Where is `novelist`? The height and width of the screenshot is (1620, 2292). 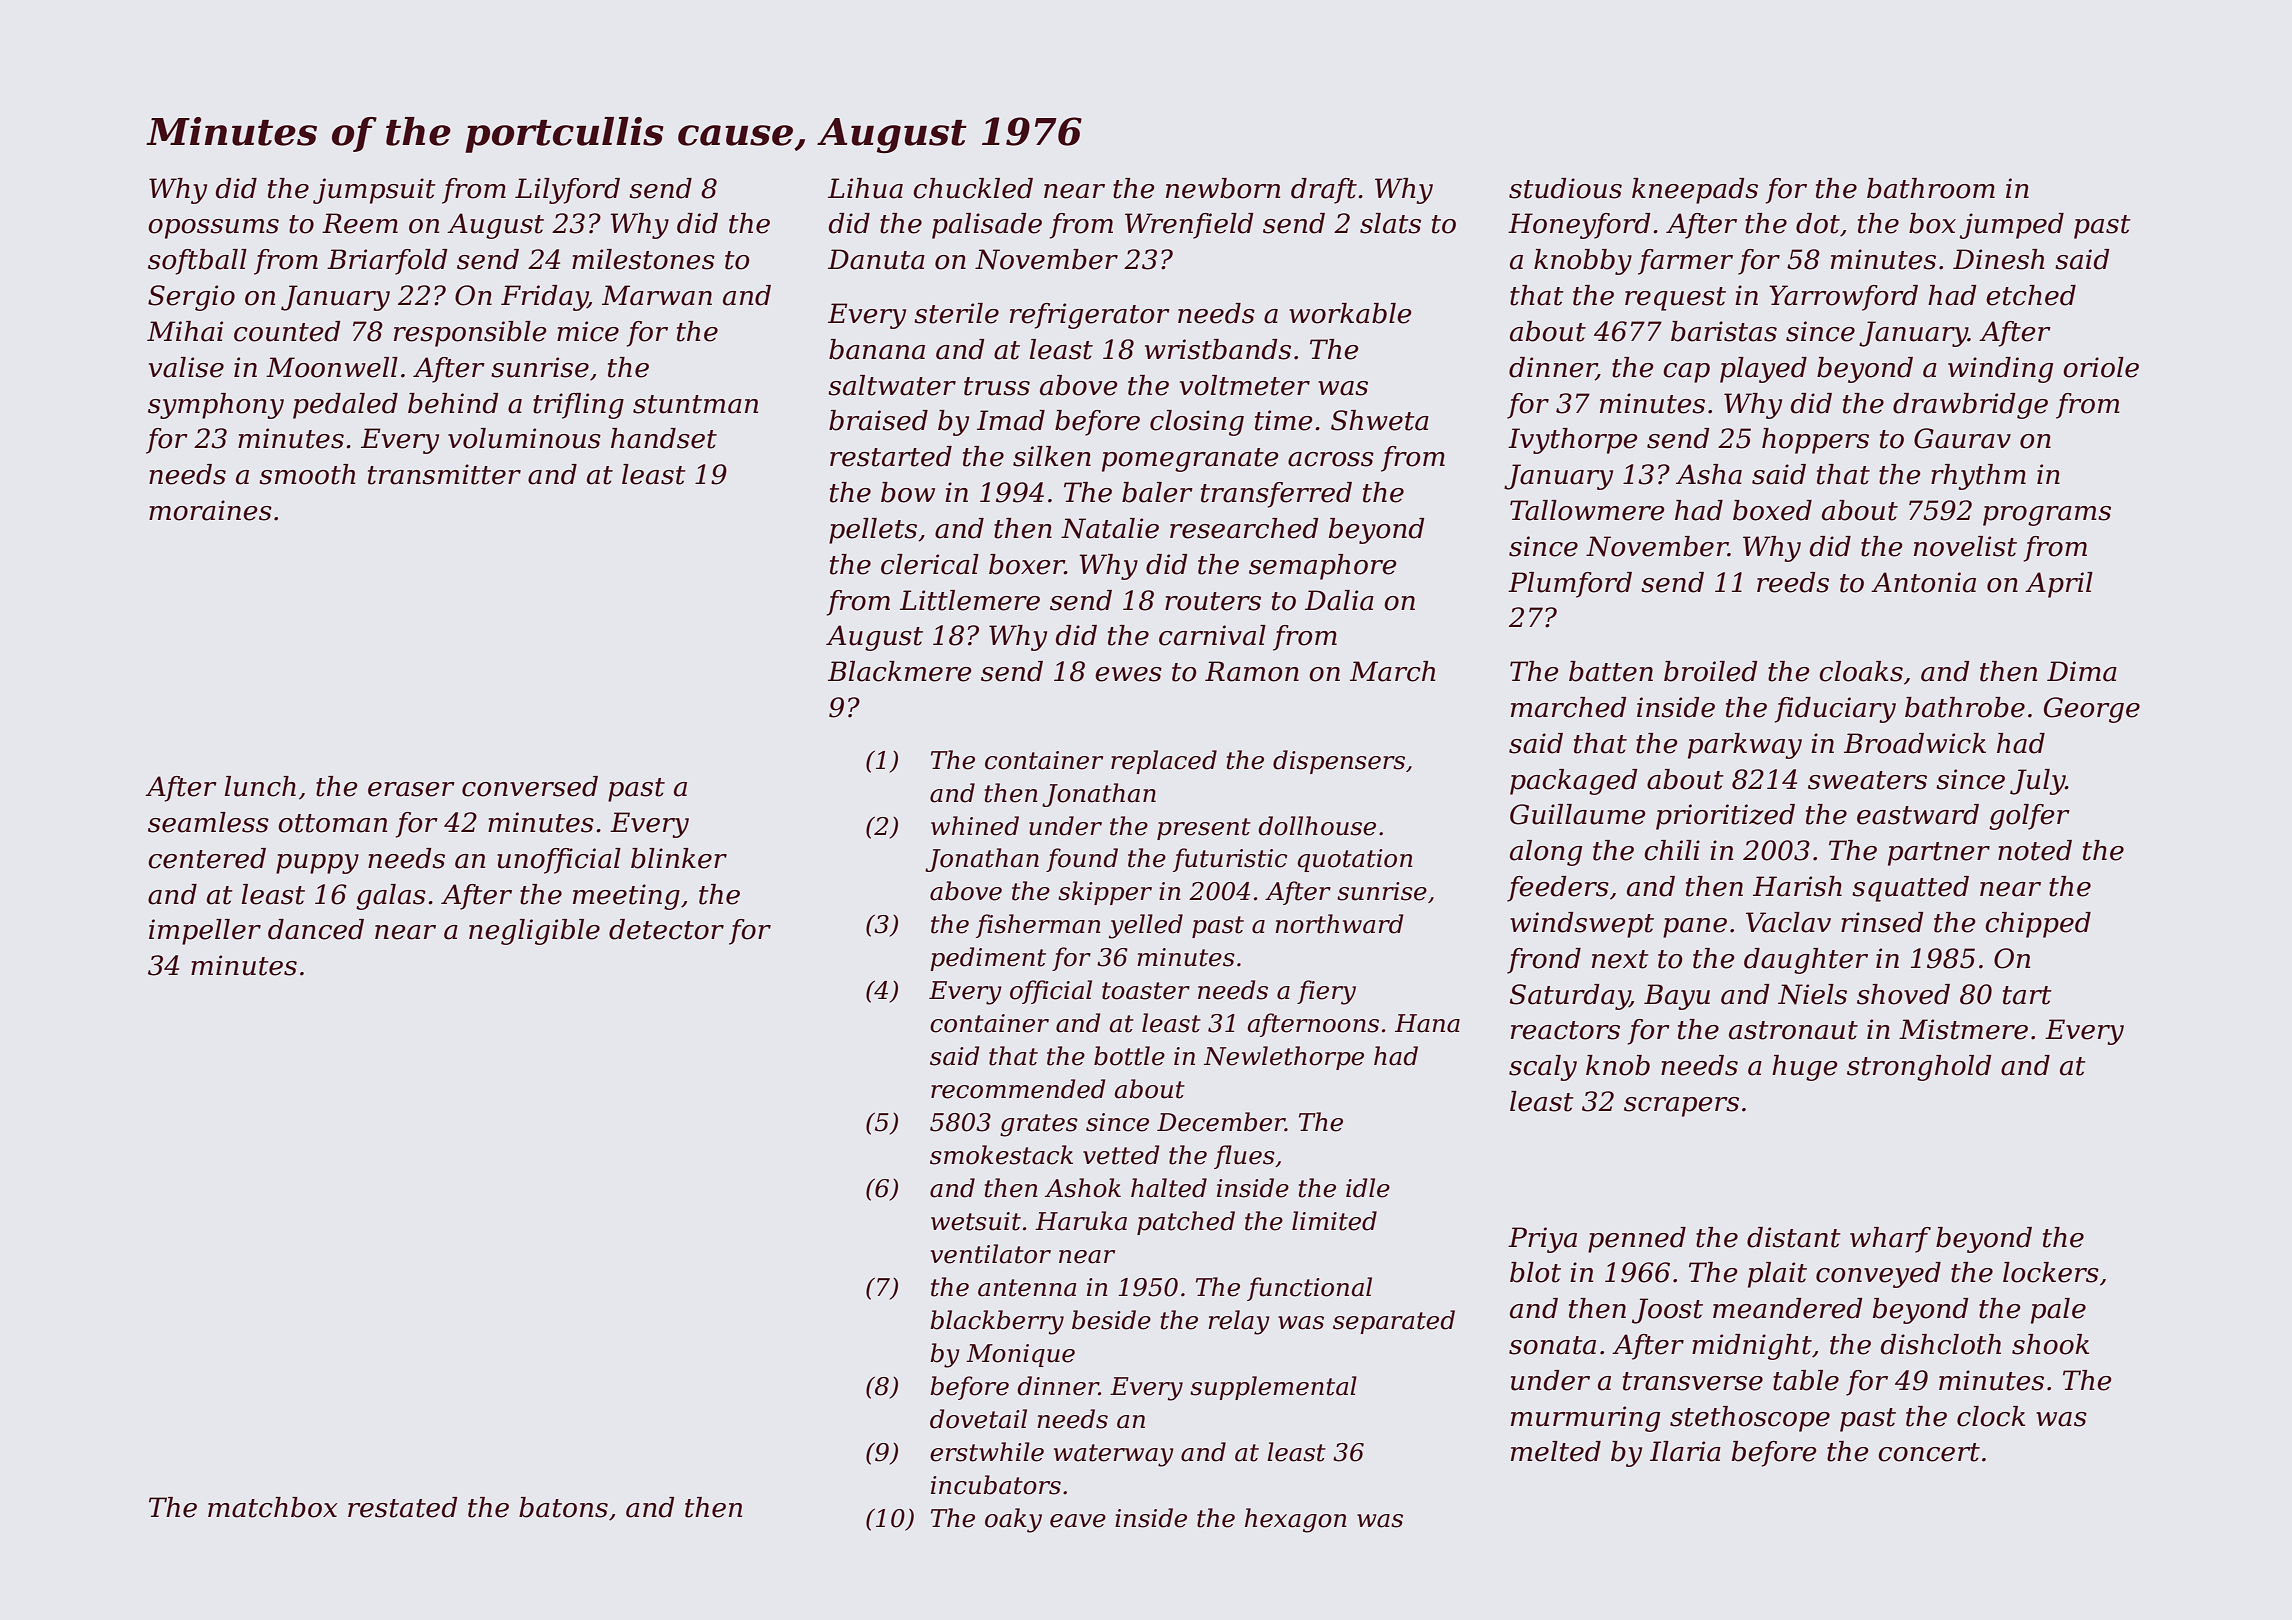 novelist is located at coordinates (1965, 546).
